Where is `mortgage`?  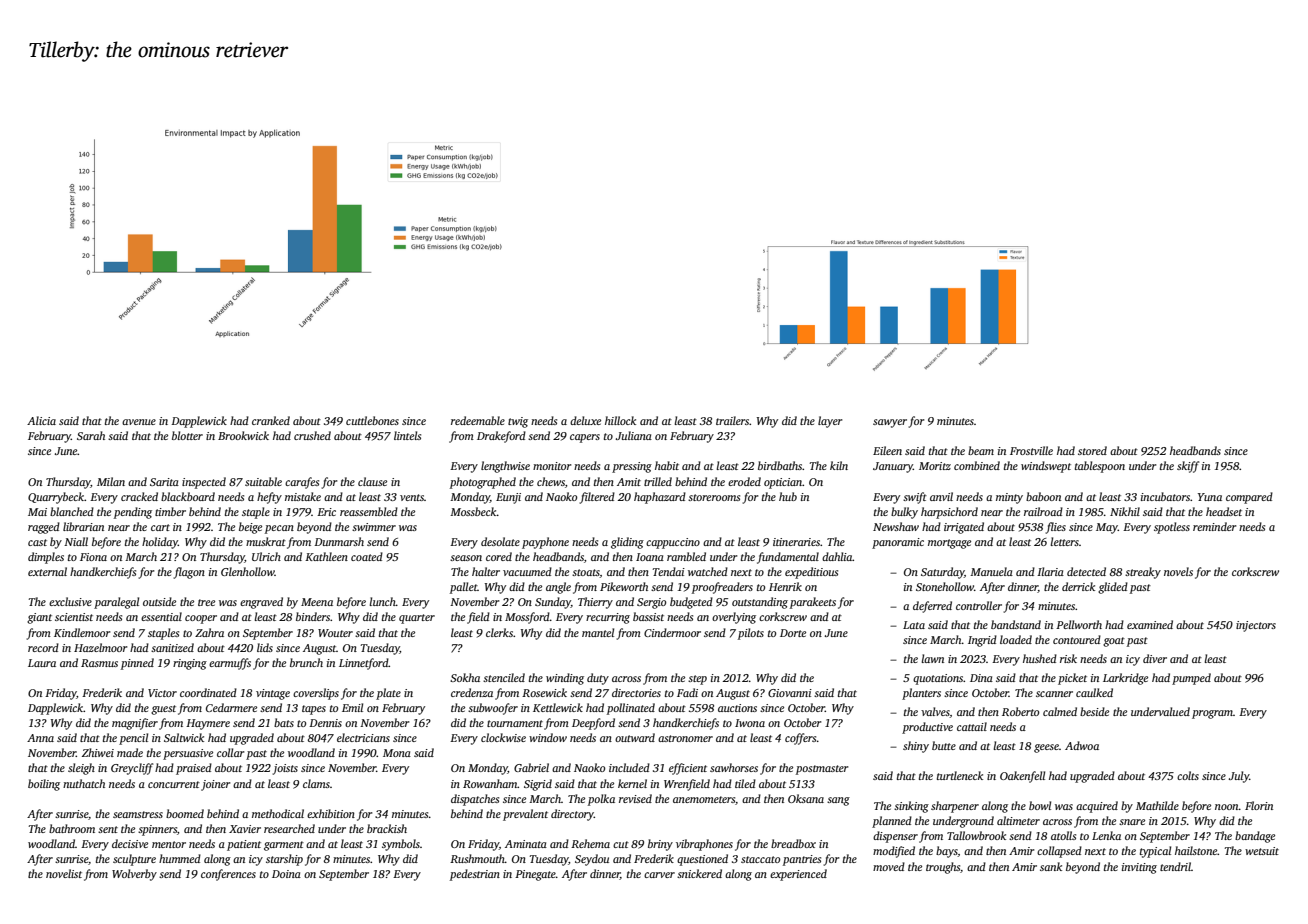 mortgage is located at coordinates (949, 544).
